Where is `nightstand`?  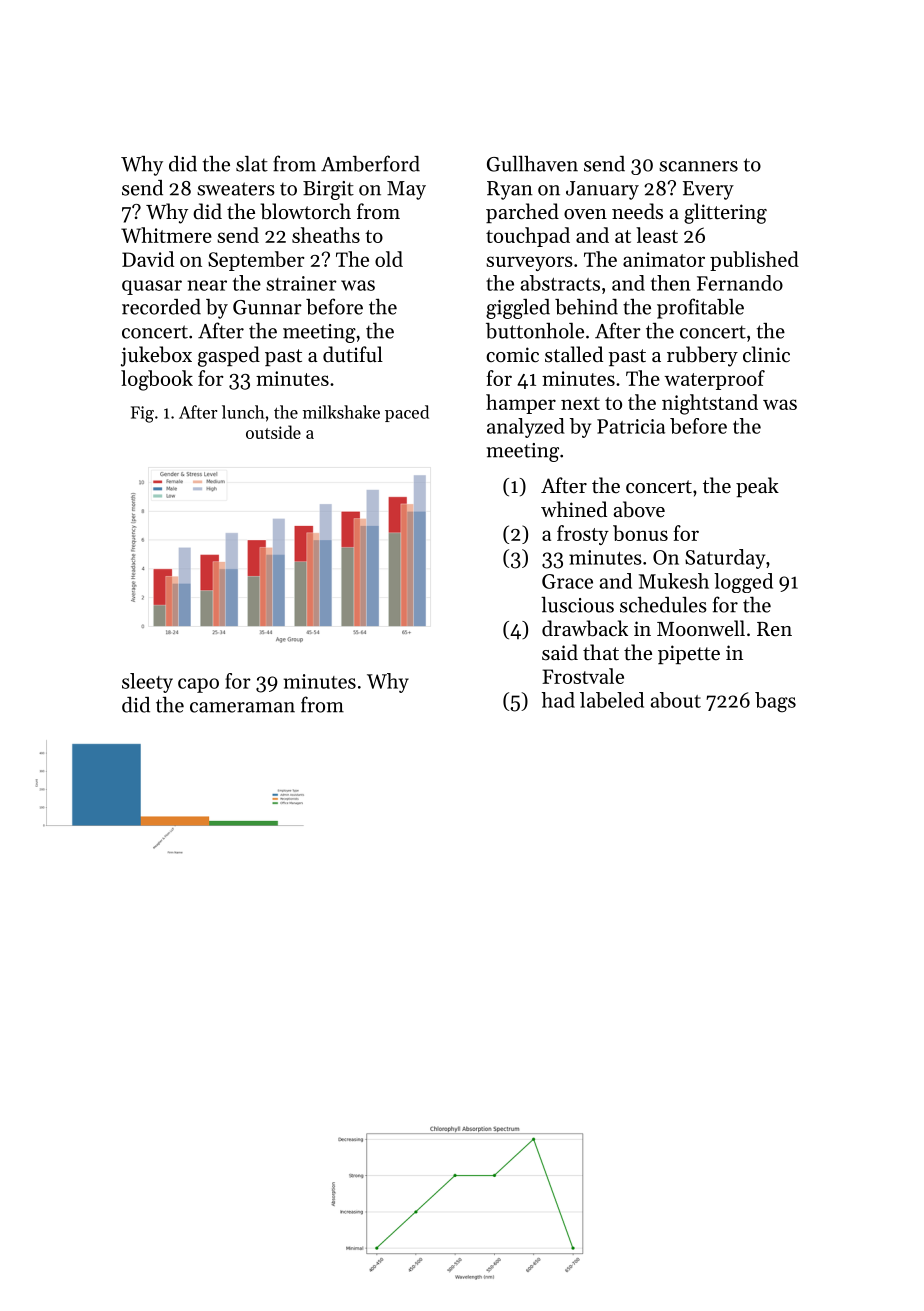 nightstand is located at coordinates (710, 404).
